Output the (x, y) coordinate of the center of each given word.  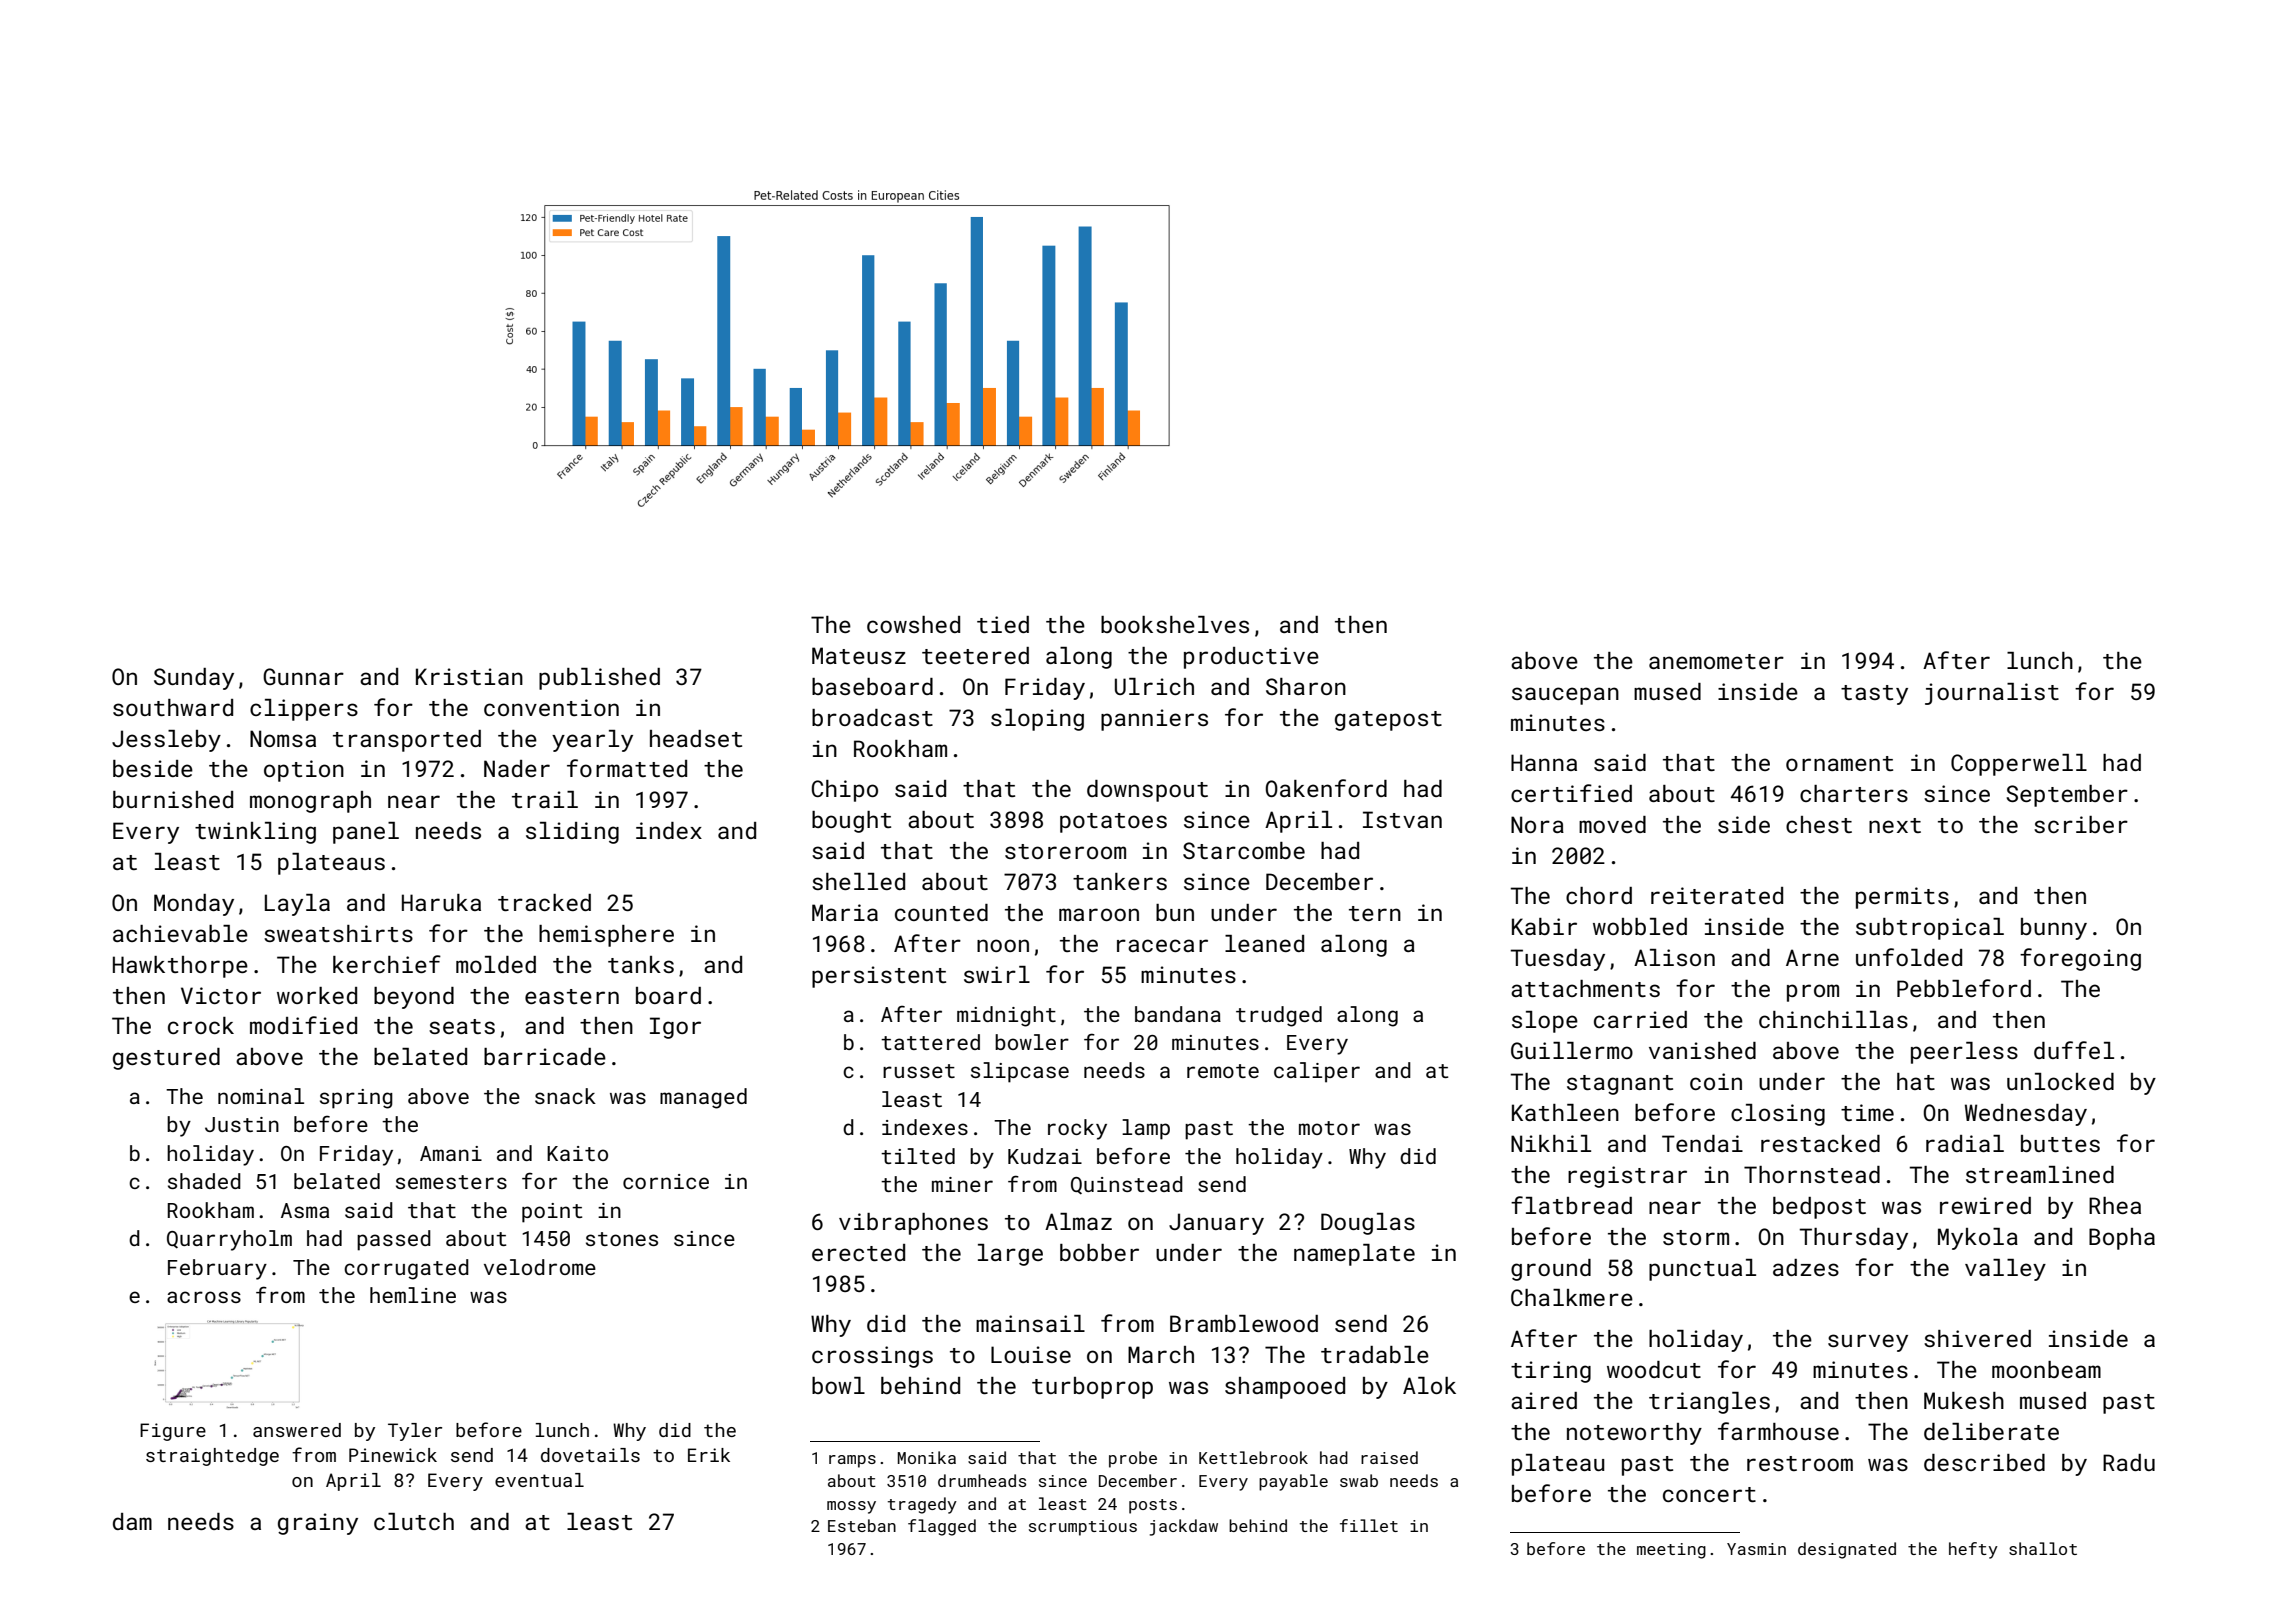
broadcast (872, 717)
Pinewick (393, 1455)
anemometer (1716, 661)
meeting (1671, 1551)
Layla (297, 905)
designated (1847, 1550)
